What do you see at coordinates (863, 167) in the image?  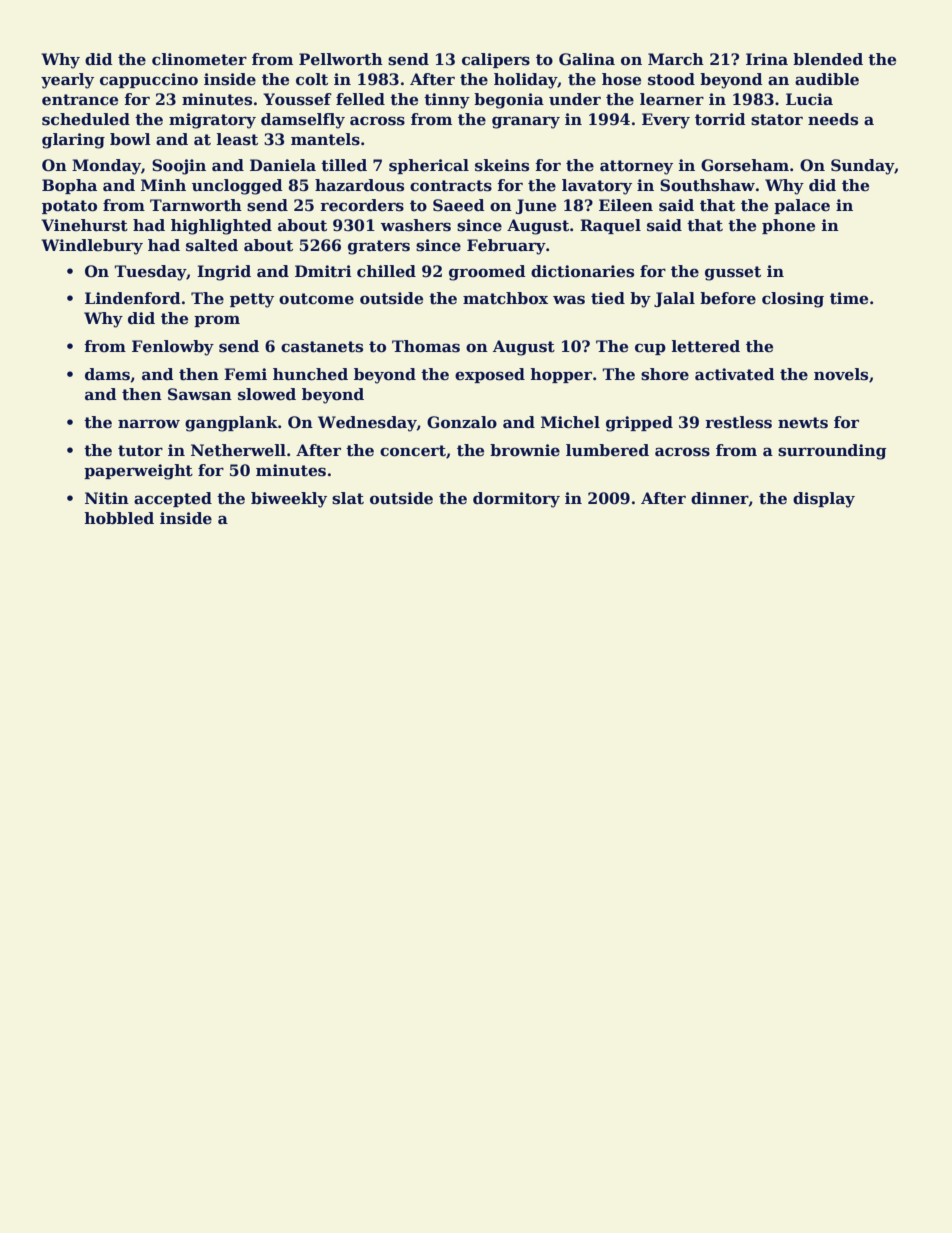 I see `Sunday` at bounding box center [863, 167].
